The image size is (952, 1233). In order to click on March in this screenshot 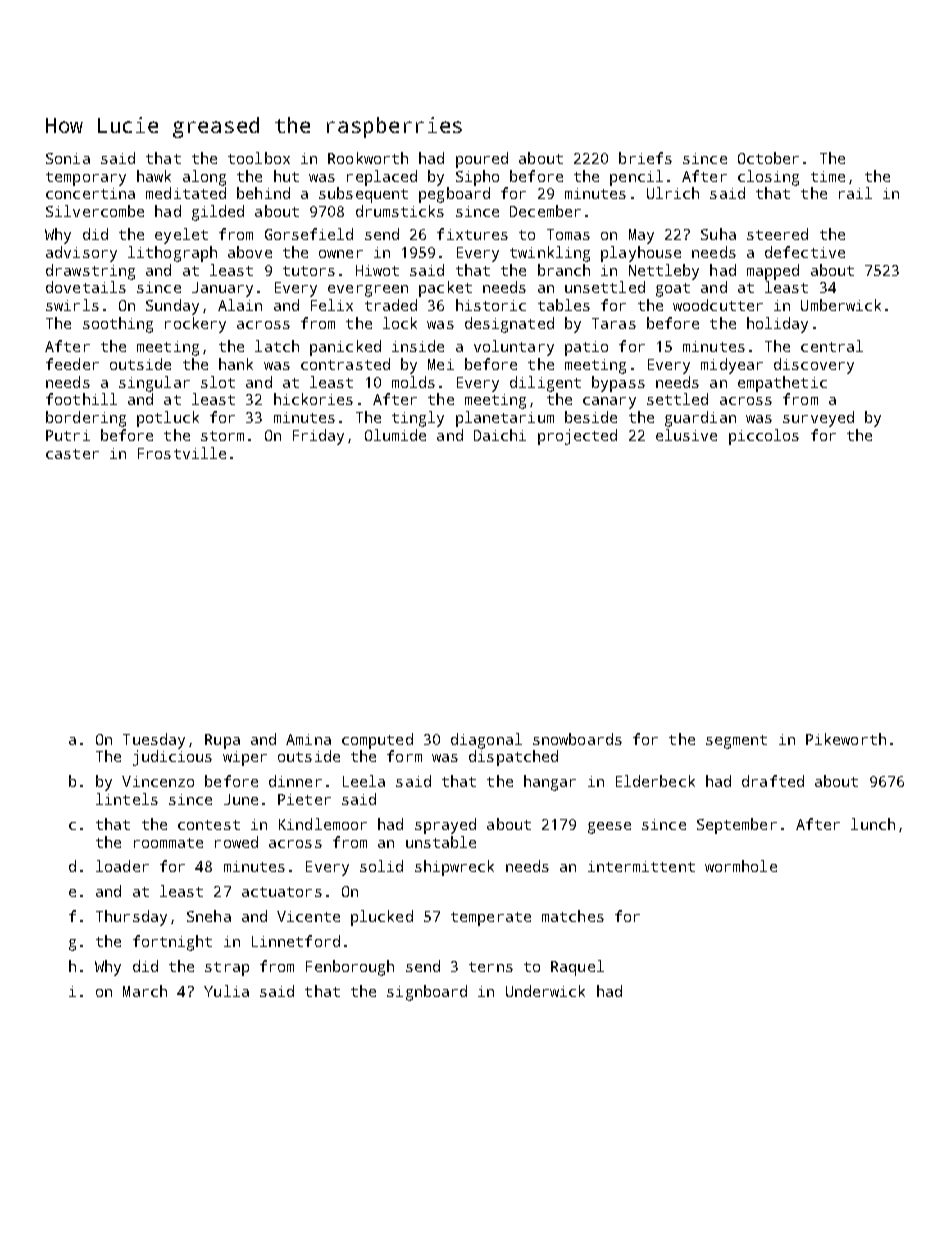, I will do `click(145, 991)`.
